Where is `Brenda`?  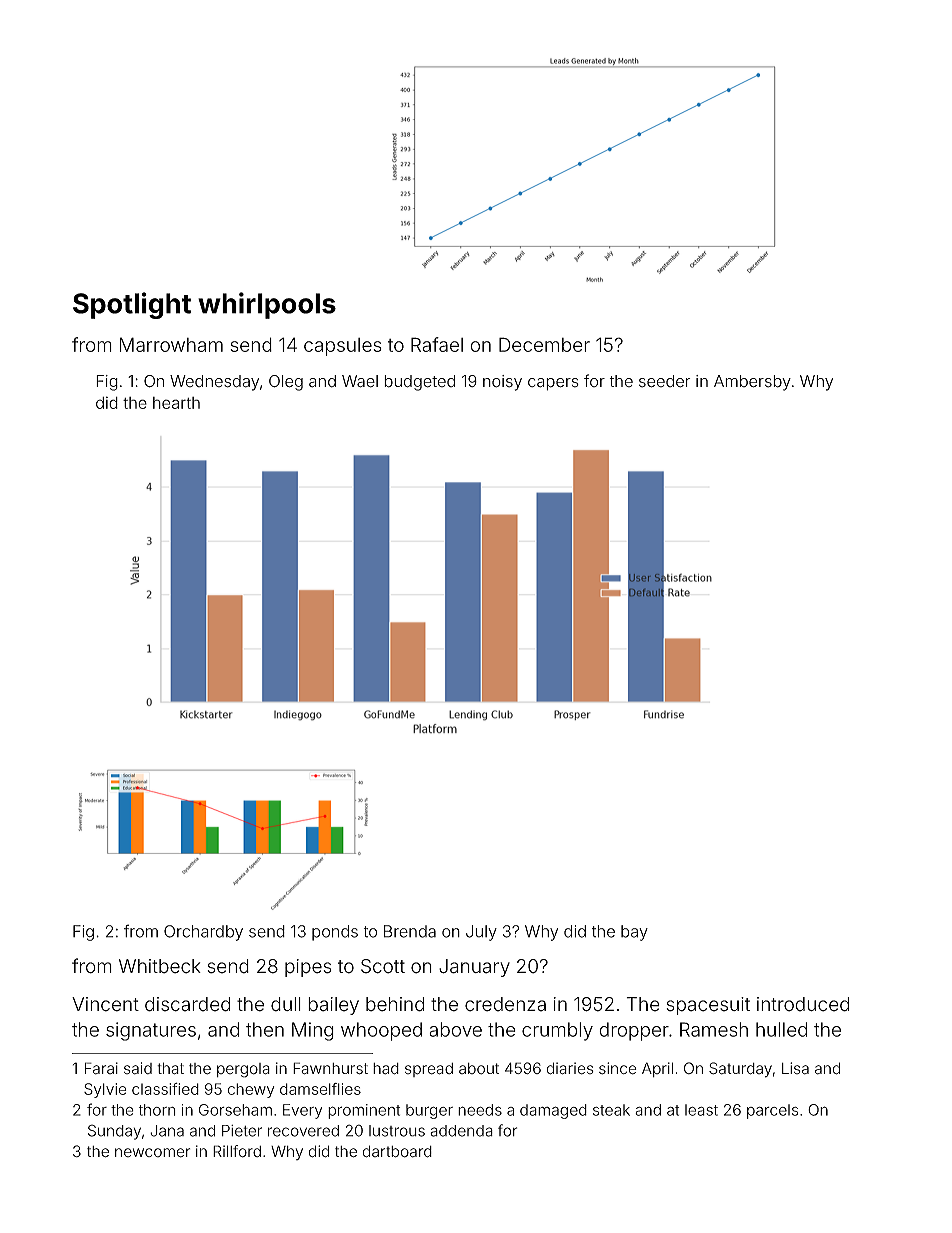 Brenda is located at coordinates (410, 931).
